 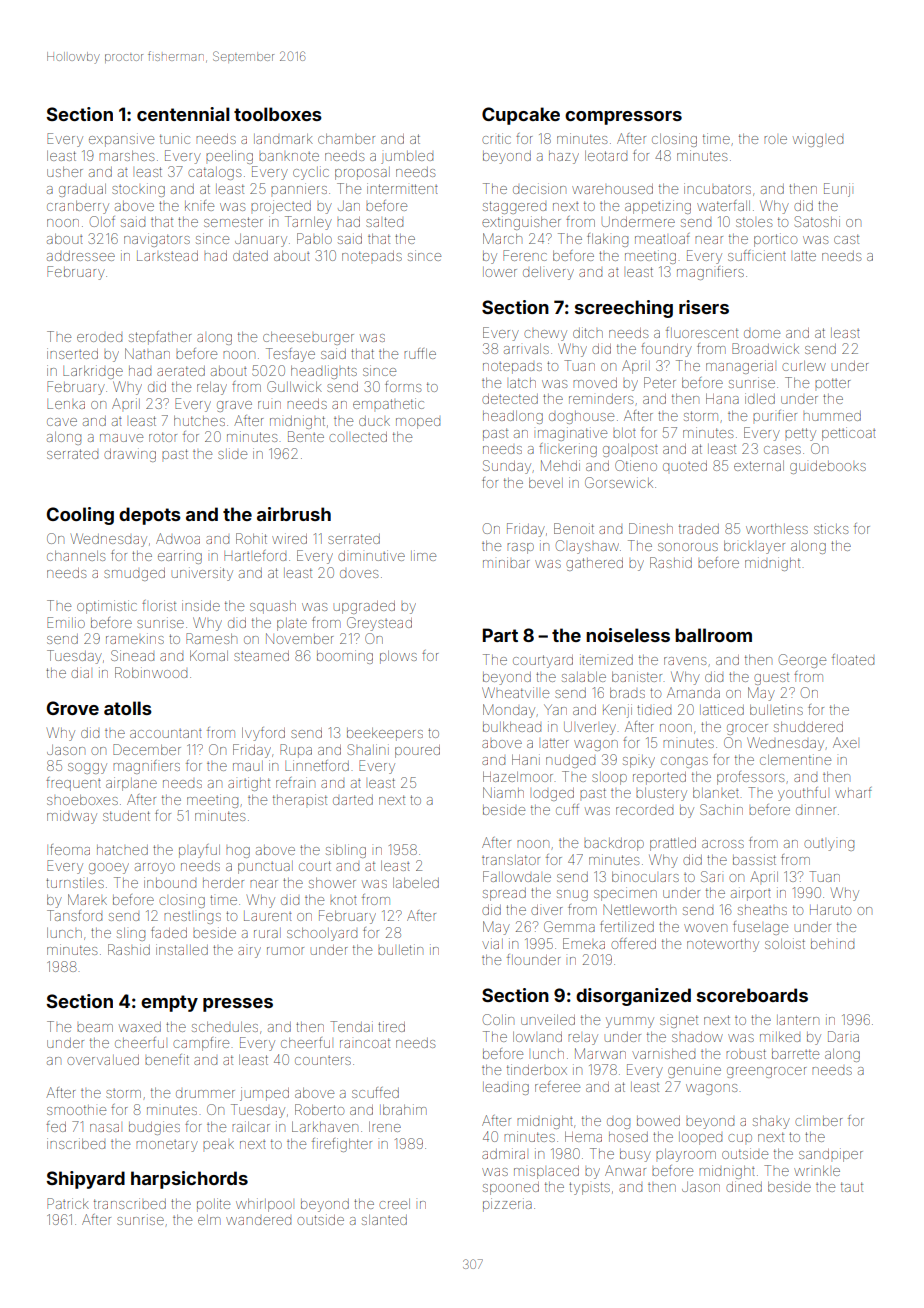 I want to click on aerated, so click(x=181, y=371).
